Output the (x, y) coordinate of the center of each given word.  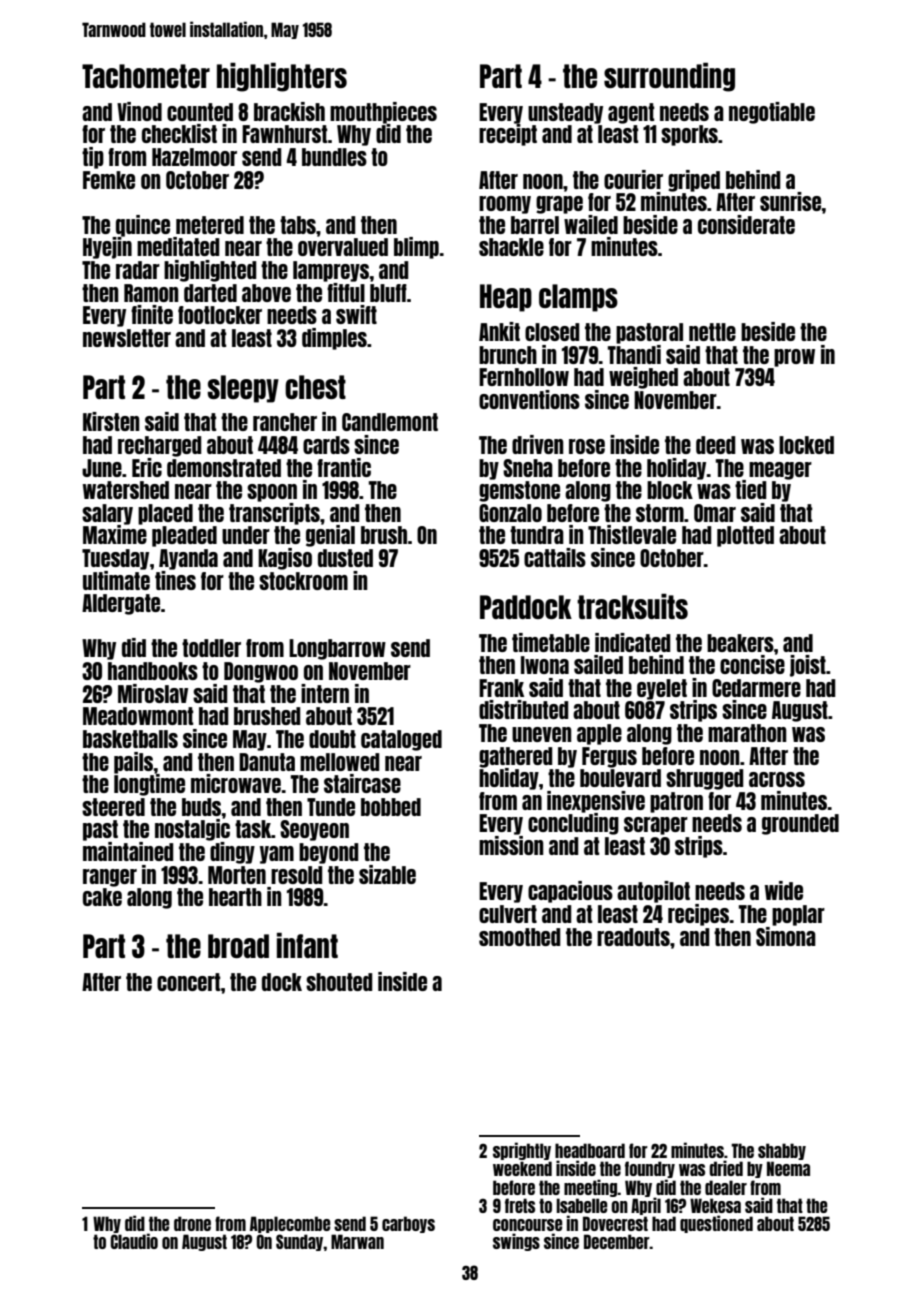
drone (192, 1223)
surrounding (669, 77)
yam (277, 855)
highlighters (282, 77)
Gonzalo (510, 513)
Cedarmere (756, 688)
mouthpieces (383, 113)
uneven (542, 734)
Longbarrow (337, 649)
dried (726, 1168)
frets (520, 1205)
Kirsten (111, 421)
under (246, 535)
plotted (745, 536)
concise (752, 664)
